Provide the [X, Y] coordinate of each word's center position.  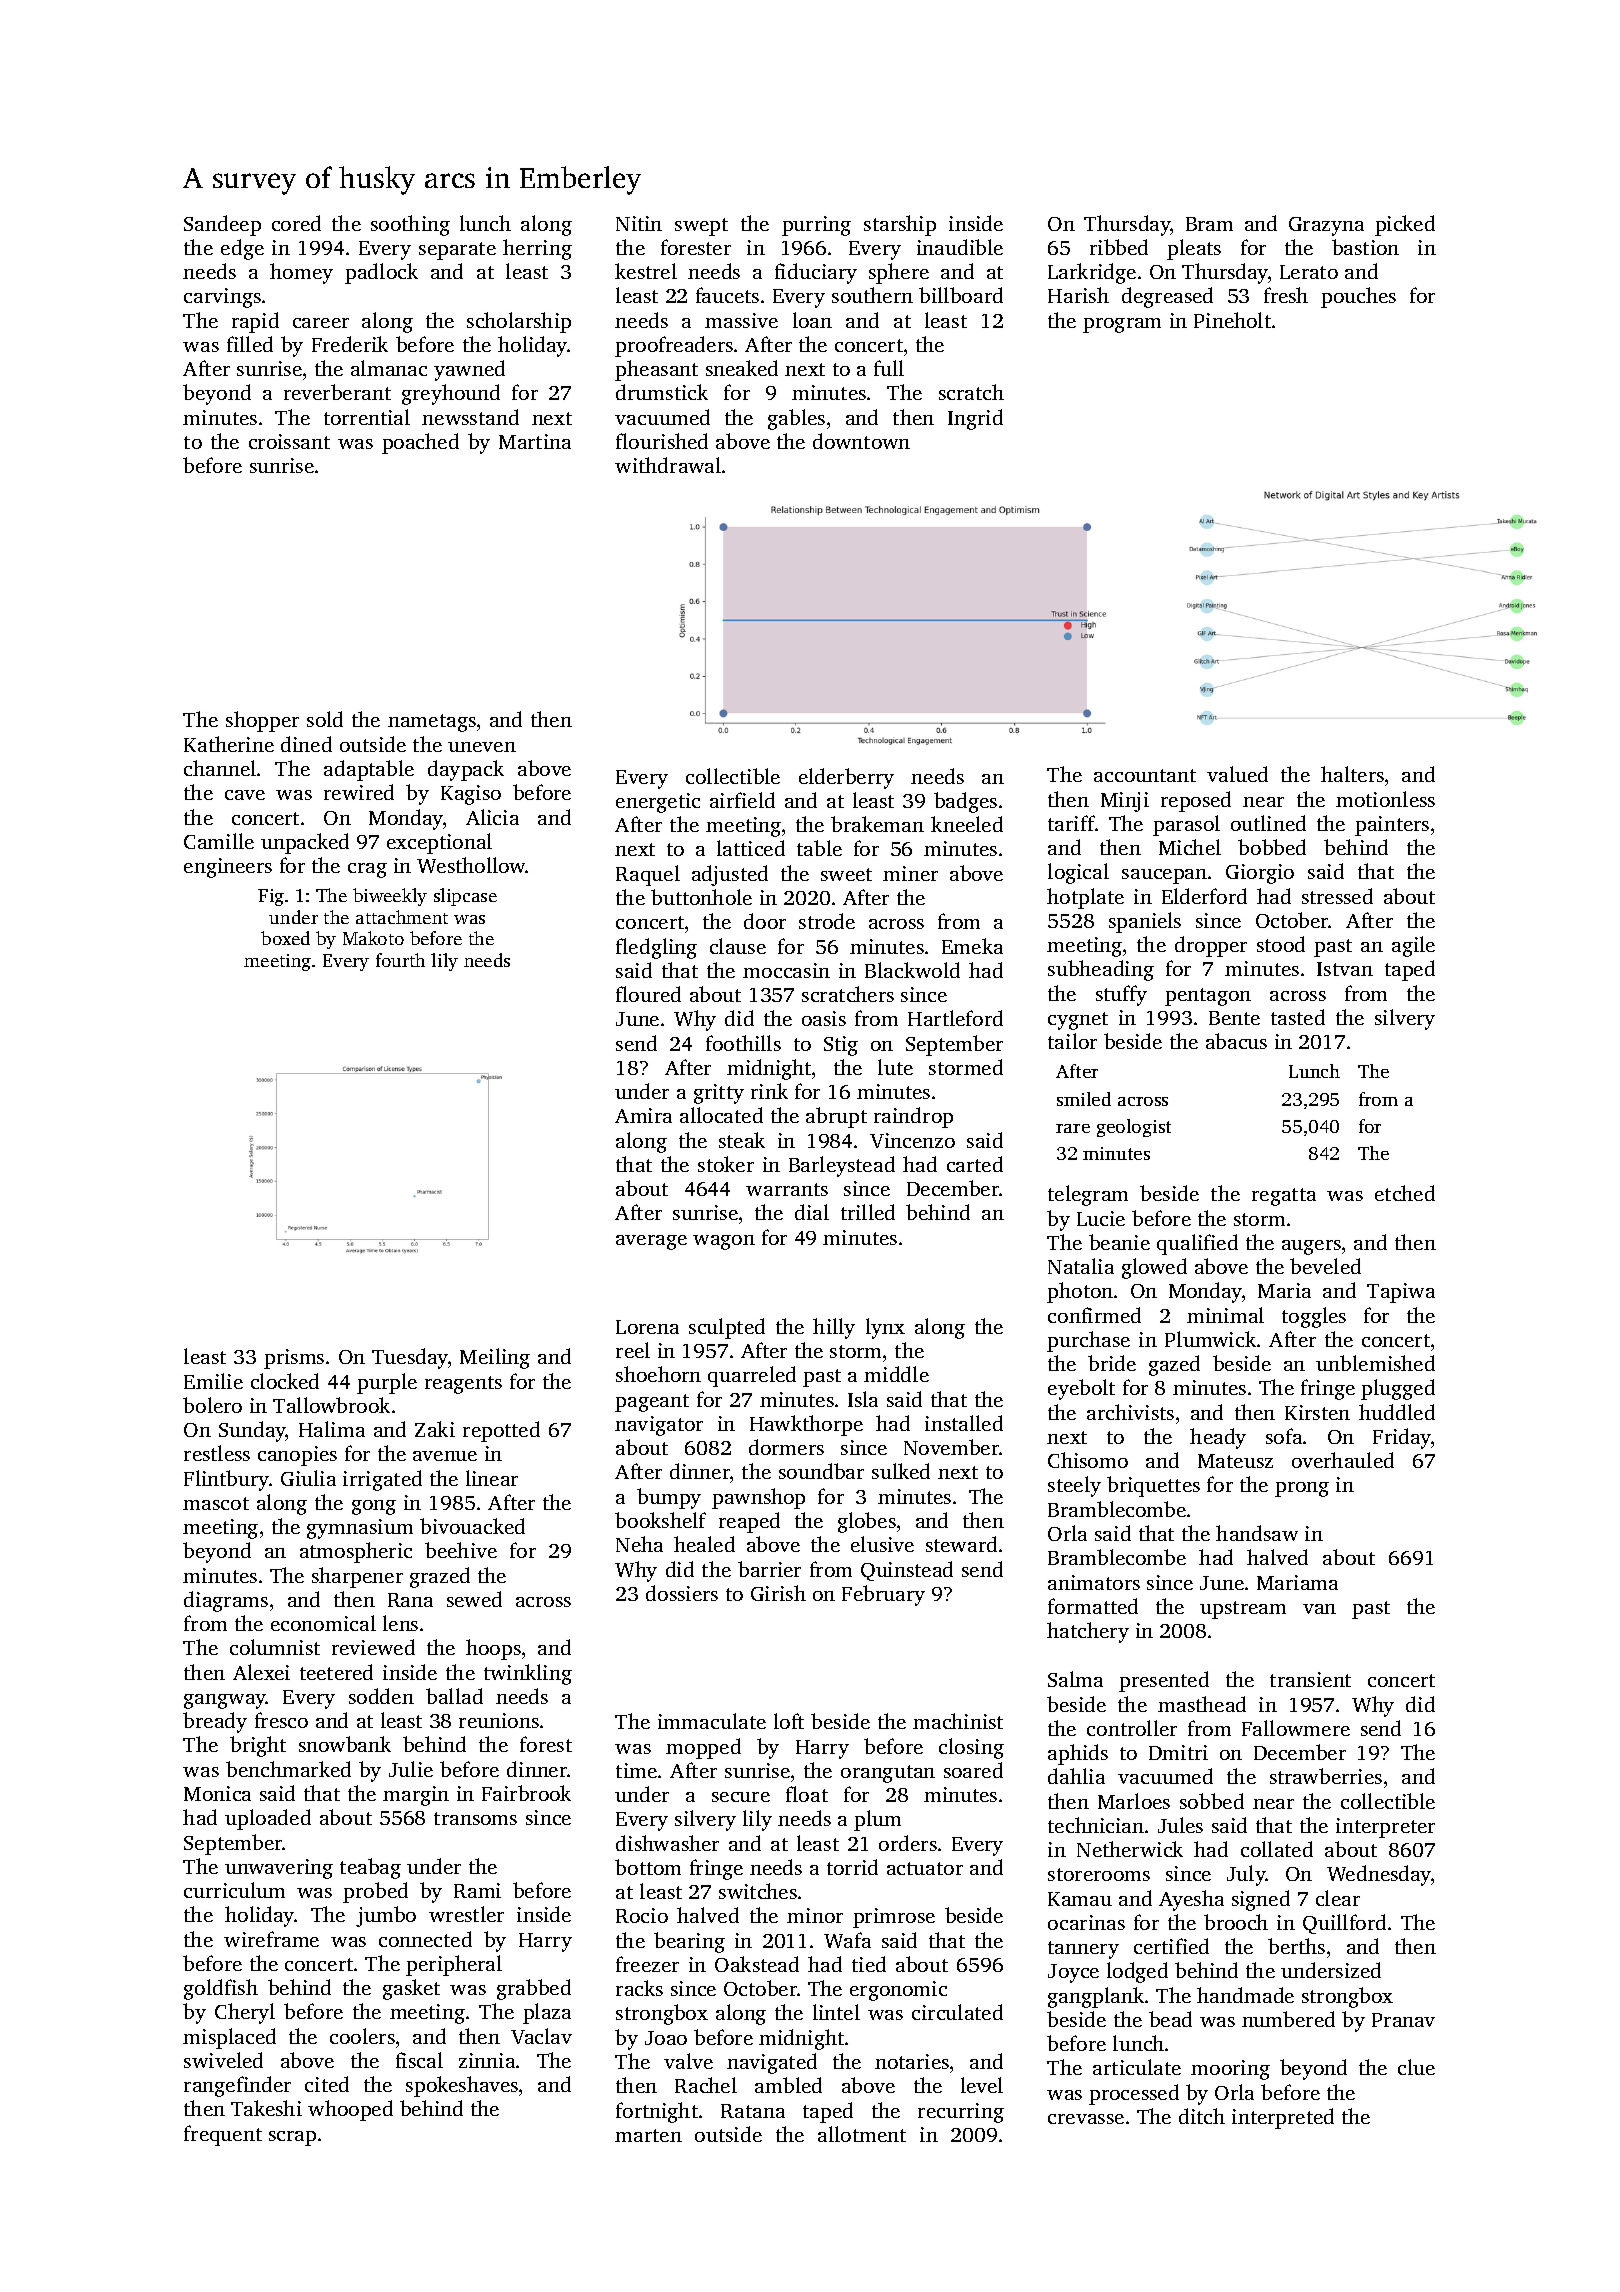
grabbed [534, 1989]
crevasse [1086, 2119]
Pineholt [1232, 320]
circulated [957, 2012]
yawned [469, 370]
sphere [899, 273]
